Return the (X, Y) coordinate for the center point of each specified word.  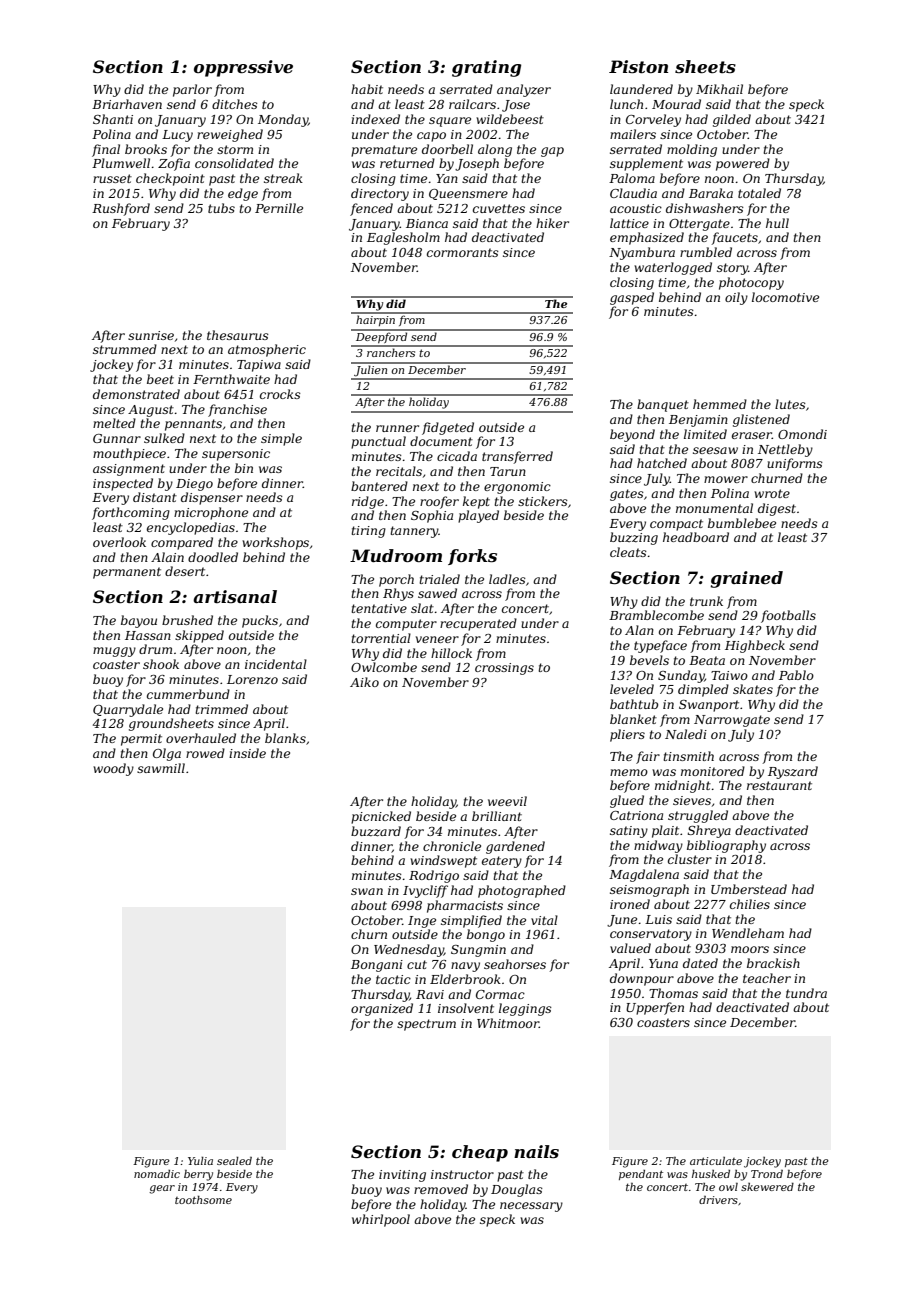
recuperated (478, 624)
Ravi (430, 994)
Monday (283, 120)
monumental (714, 508)
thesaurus (238, 335)
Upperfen (655, 1008)
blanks (285, 738)
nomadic (157, 1174)
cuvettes (499, 208)
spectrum (426, 1025)
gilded (732, 120)
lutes (790, 404)
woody (113, 769)
